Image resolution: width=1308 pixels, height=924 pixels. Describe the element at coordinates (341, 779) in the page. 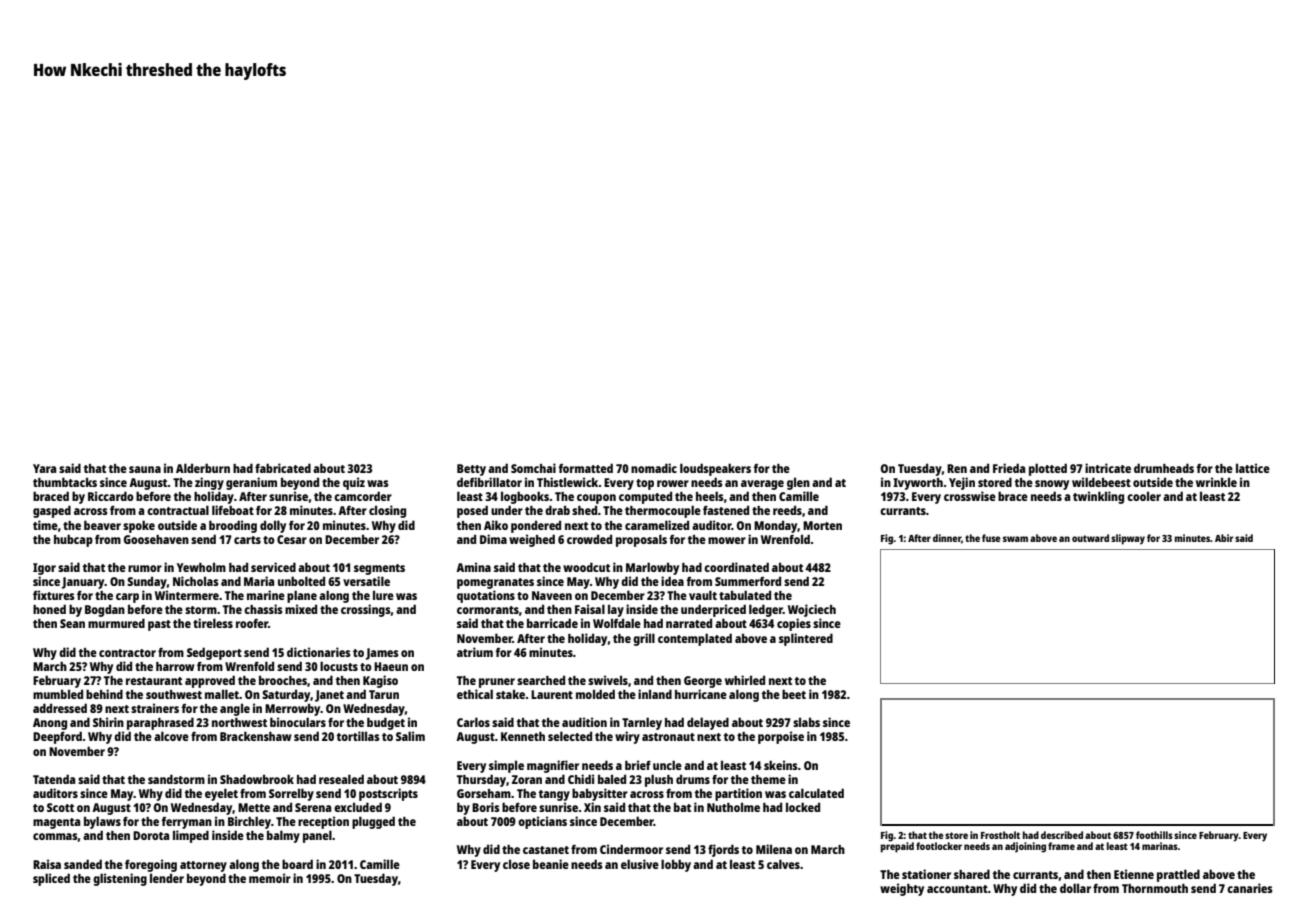

I see `resealed` at that location.
